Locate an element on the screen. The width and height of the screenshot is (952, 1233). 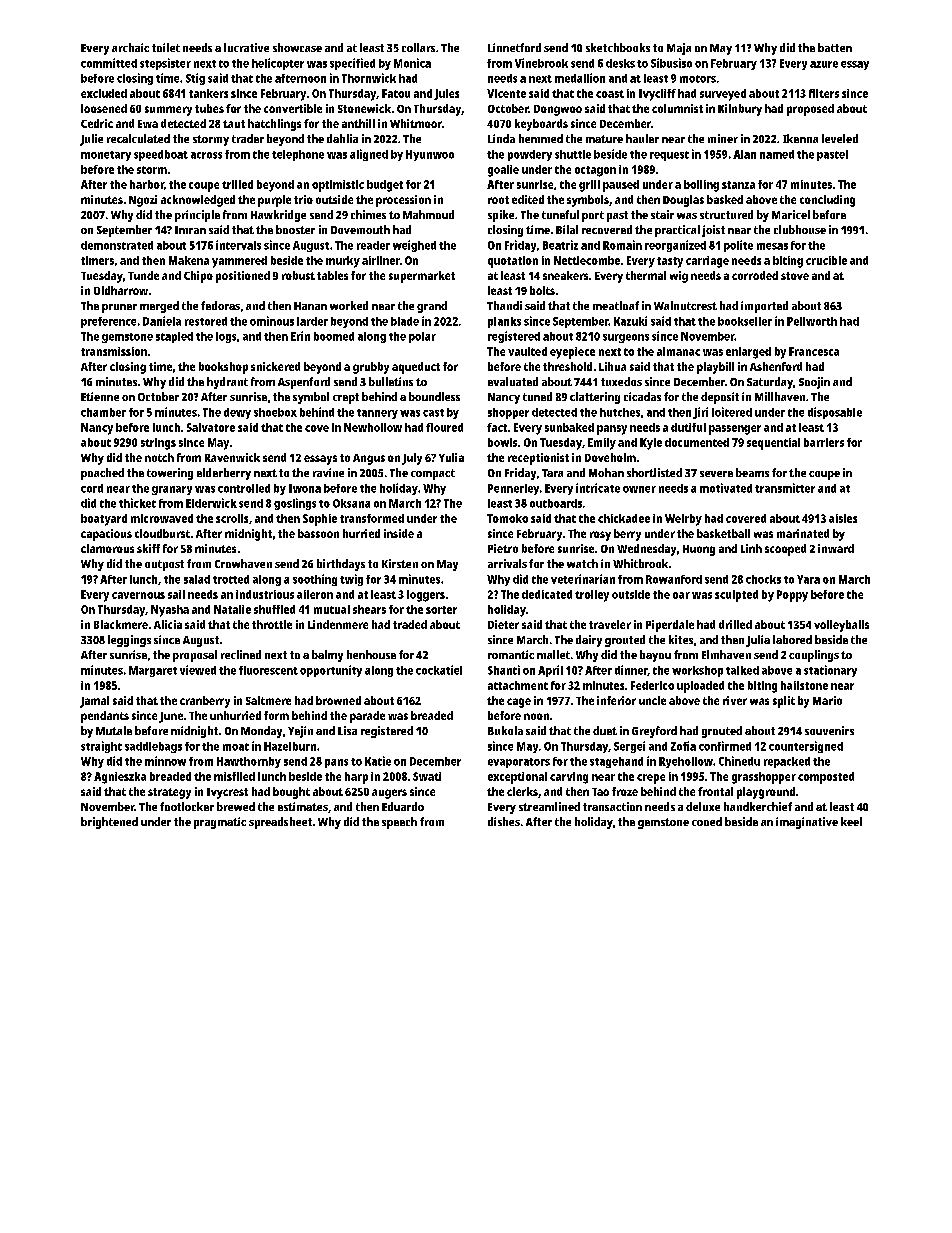
severe is located at coordinates (716, 474).
